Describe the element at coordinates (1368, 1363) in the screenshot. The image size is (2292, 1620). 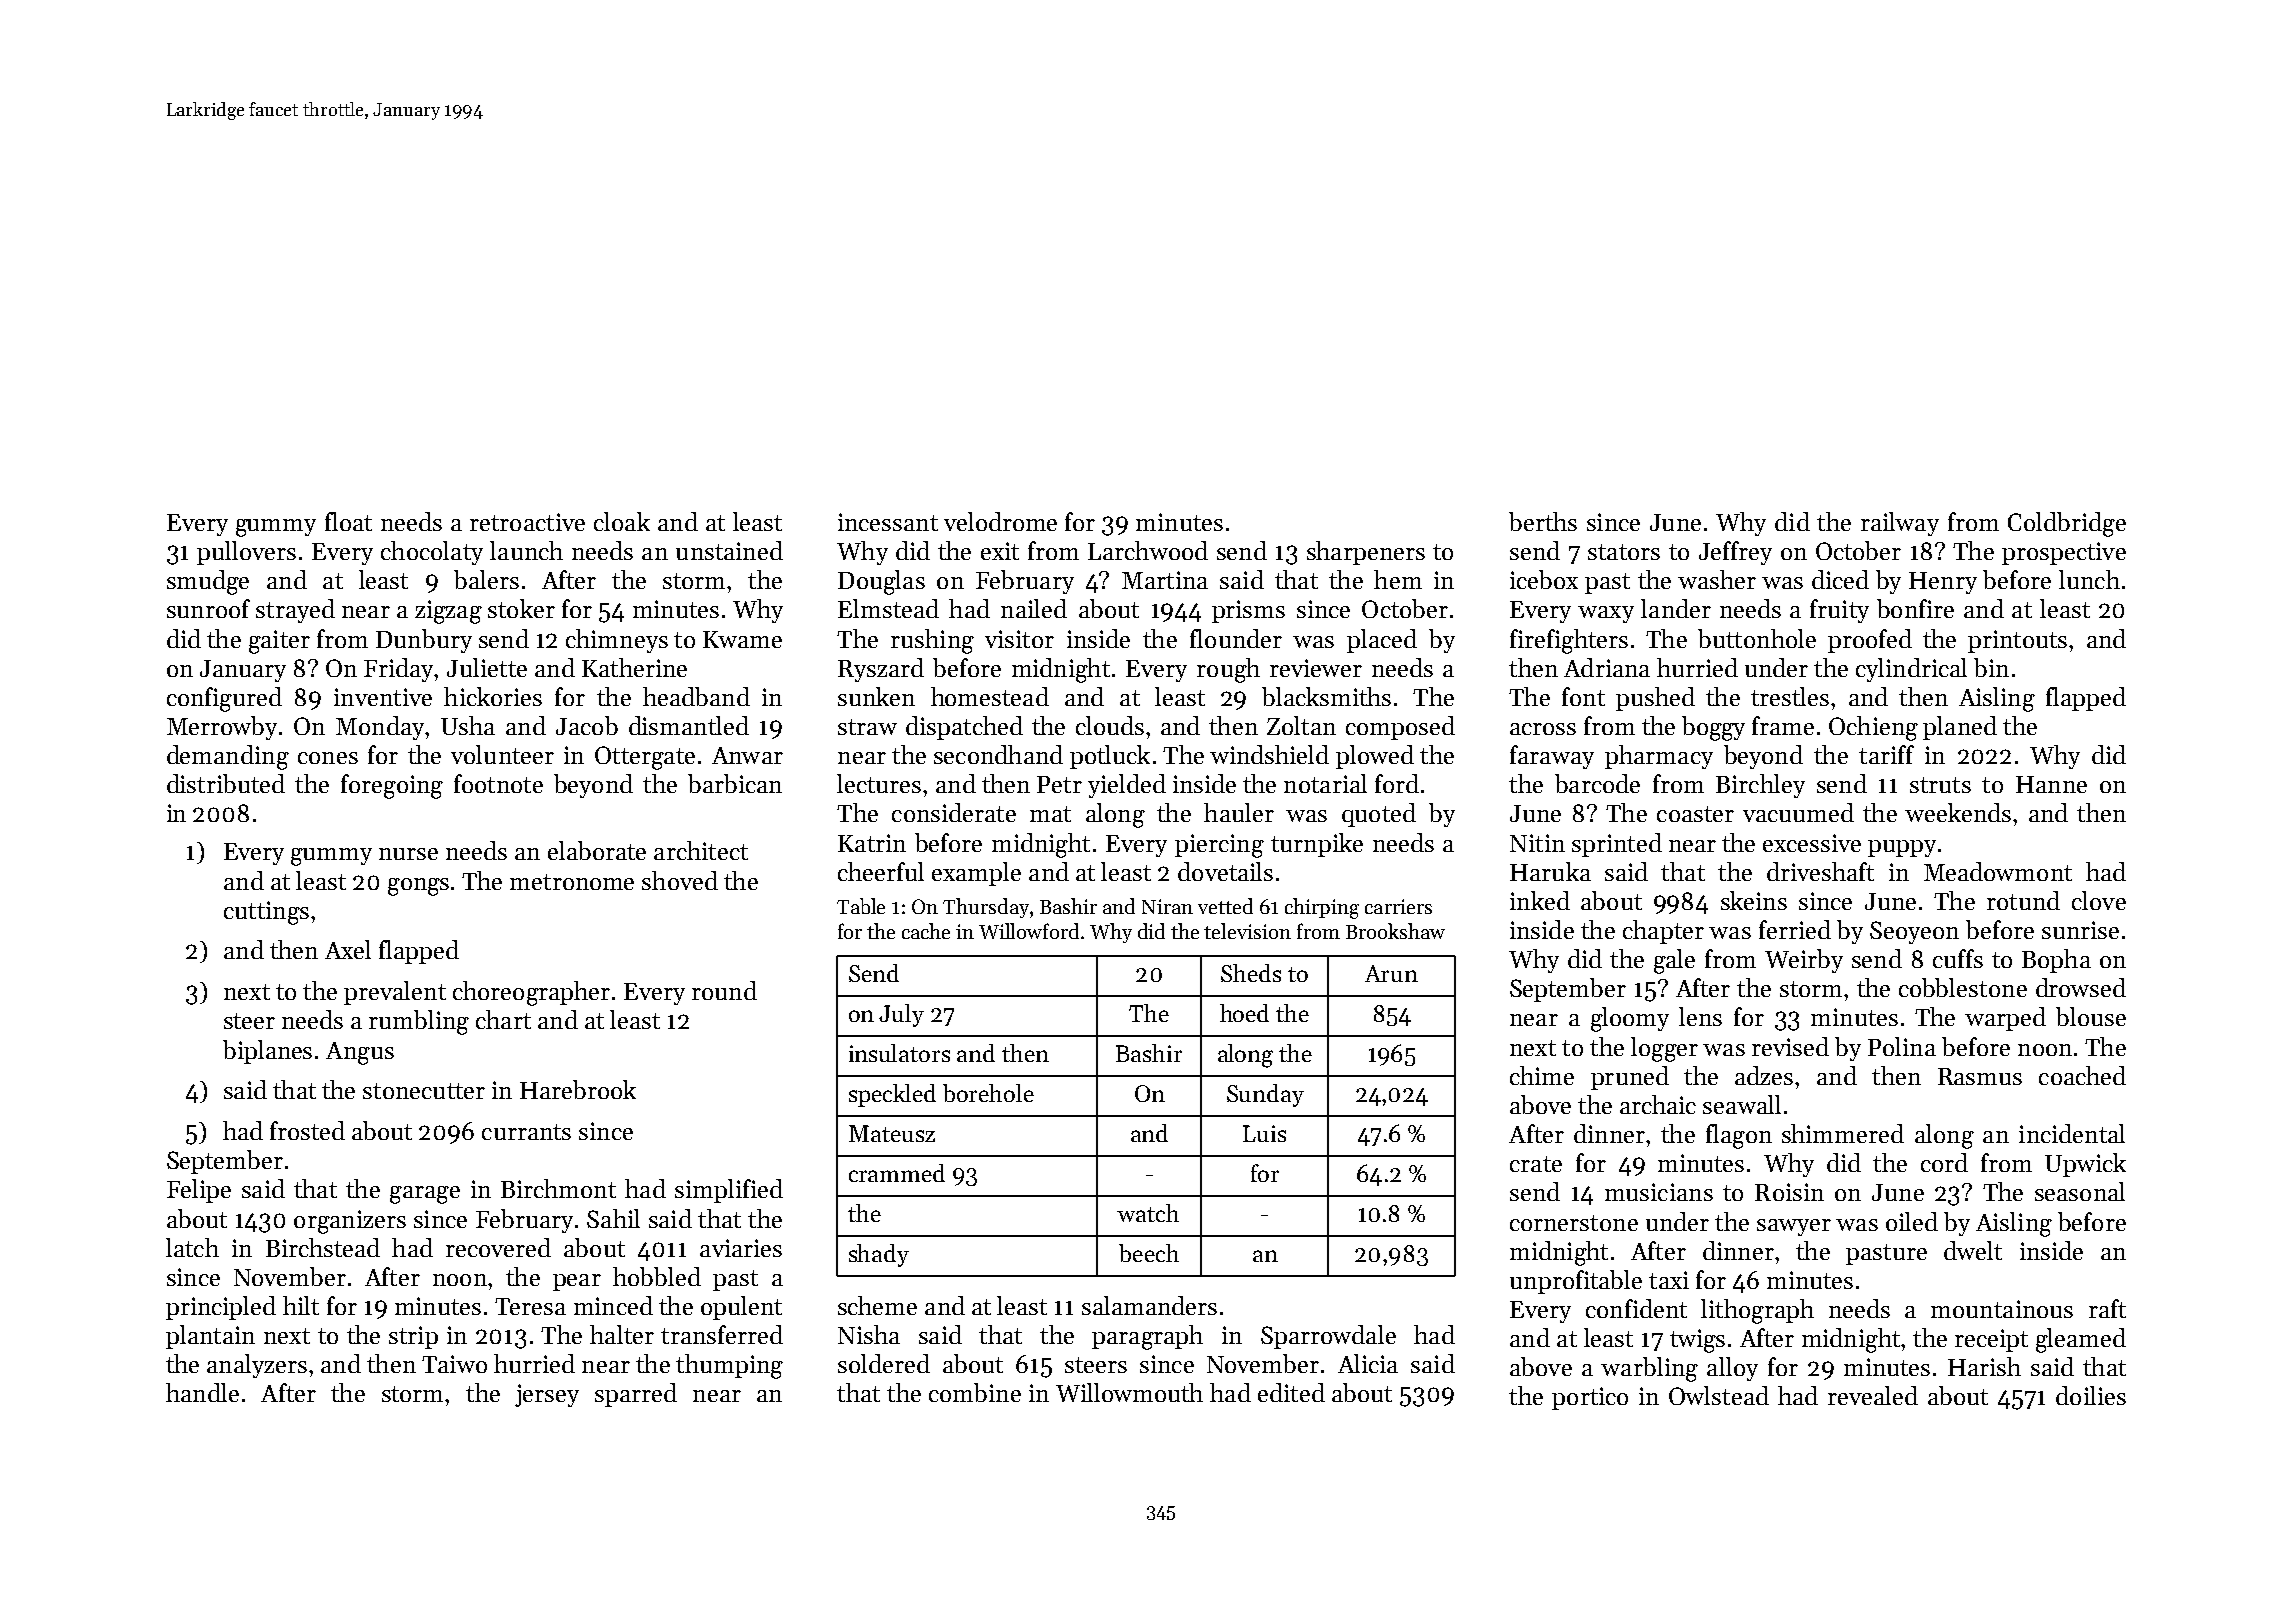
I see `Alicia` at that location.
